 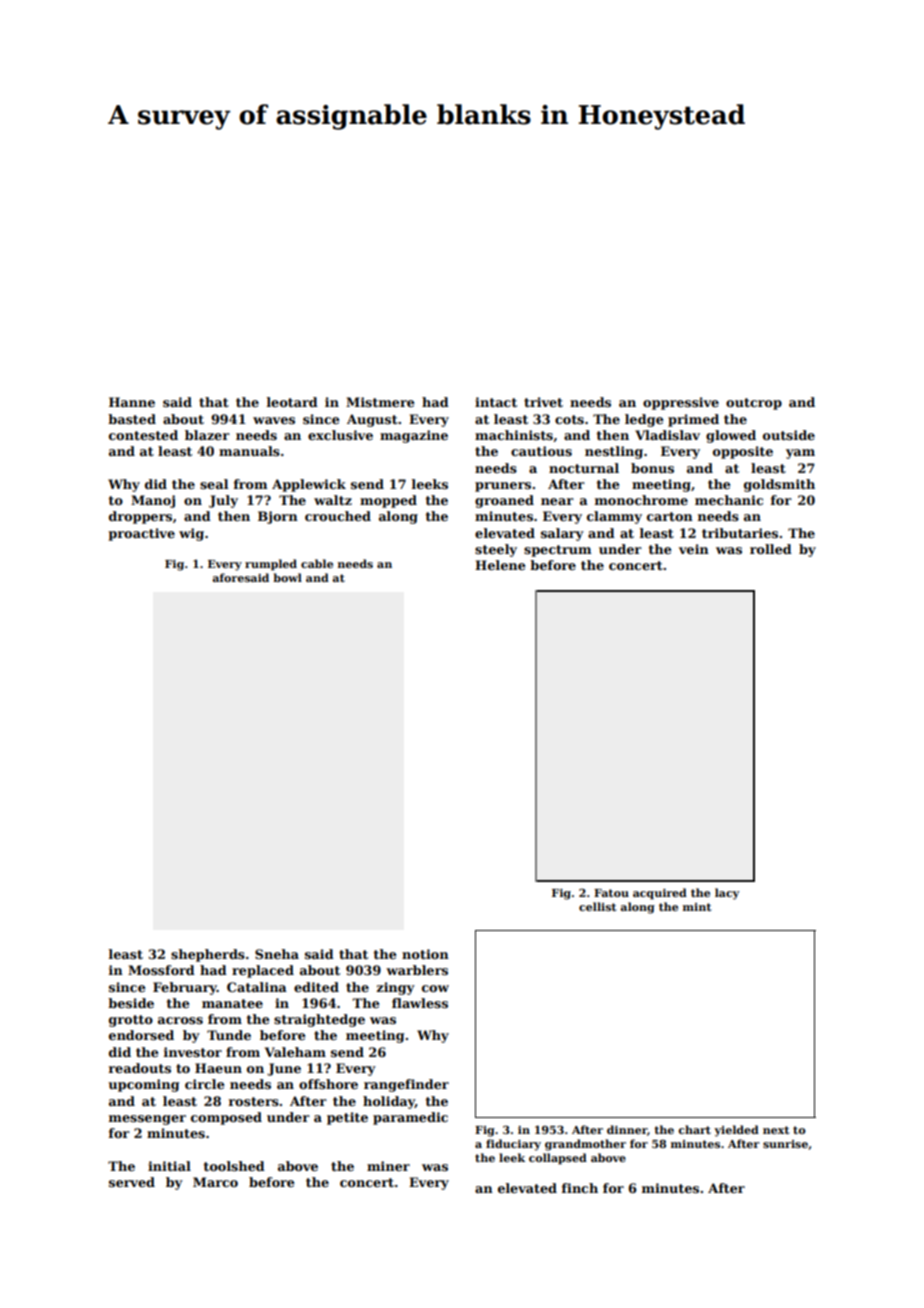 What do you see at coordinates (218, 1068) in the screenshot?
I see `Haeun` at bounding box center [218, 1068].
